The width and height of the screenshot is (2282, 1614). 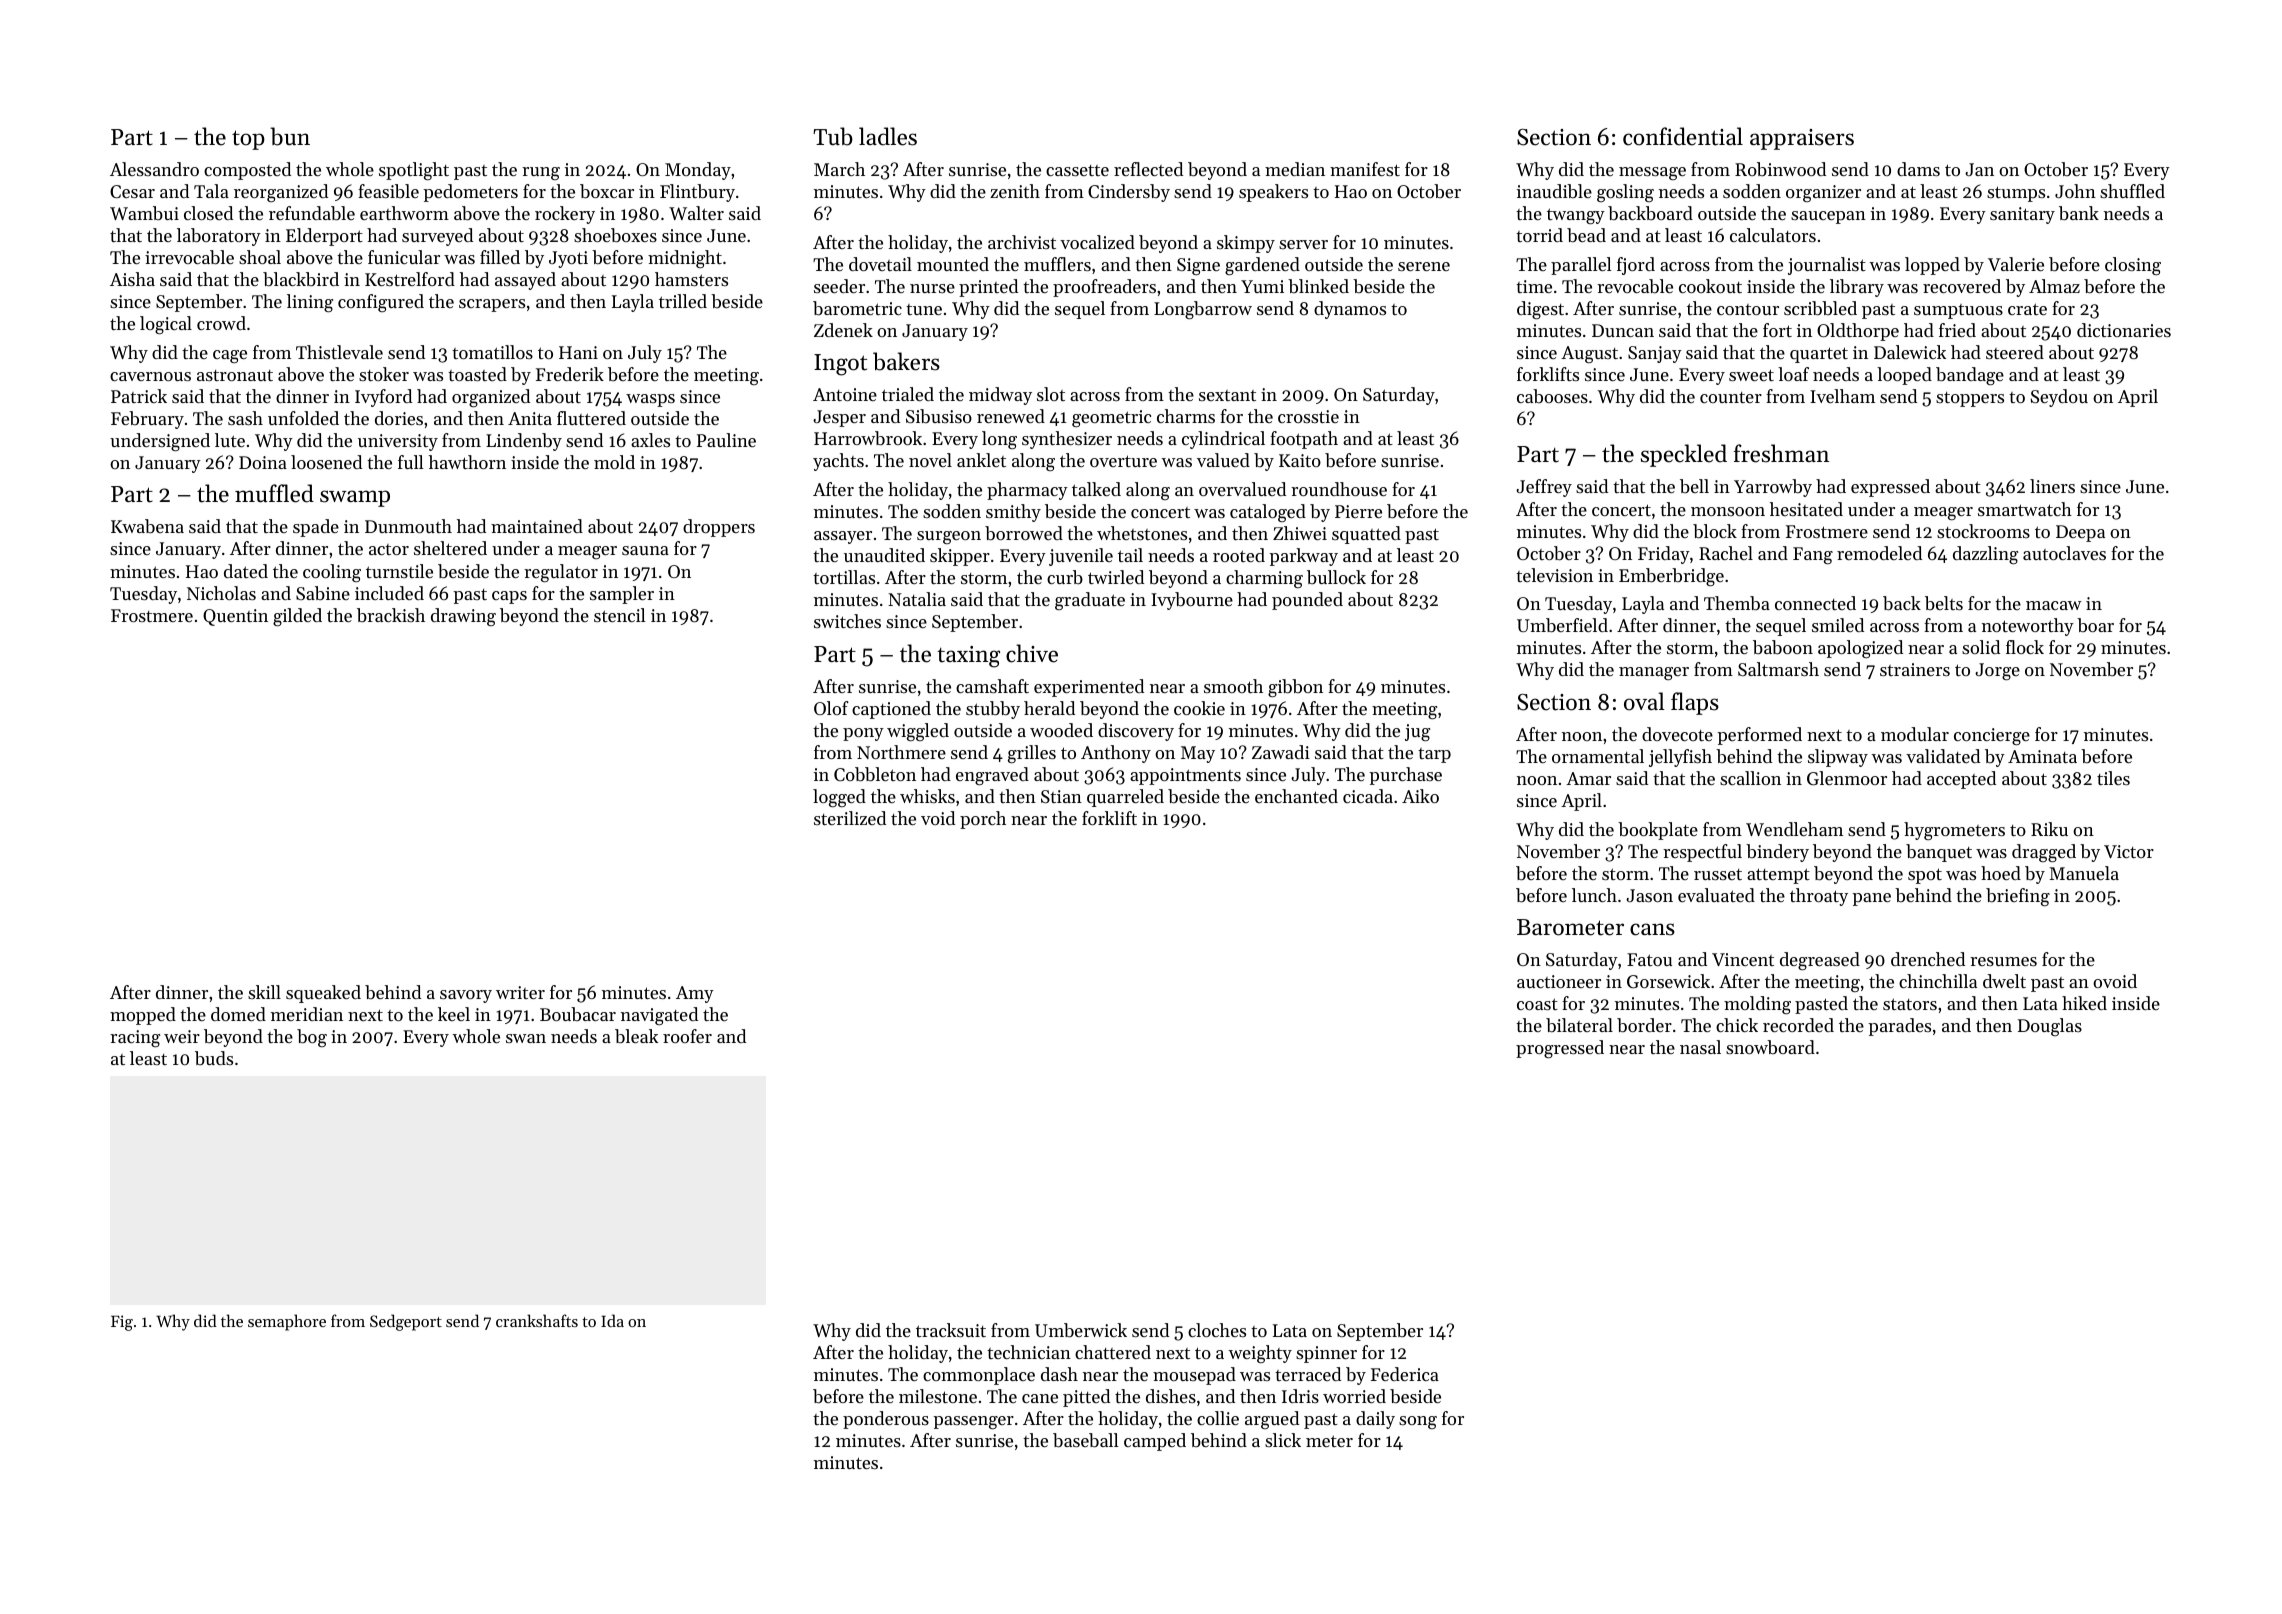 What do you see at coordinates (951, 1330) in the screenshot?
I see `tracksuit` at bounding box center [951, 1330].
